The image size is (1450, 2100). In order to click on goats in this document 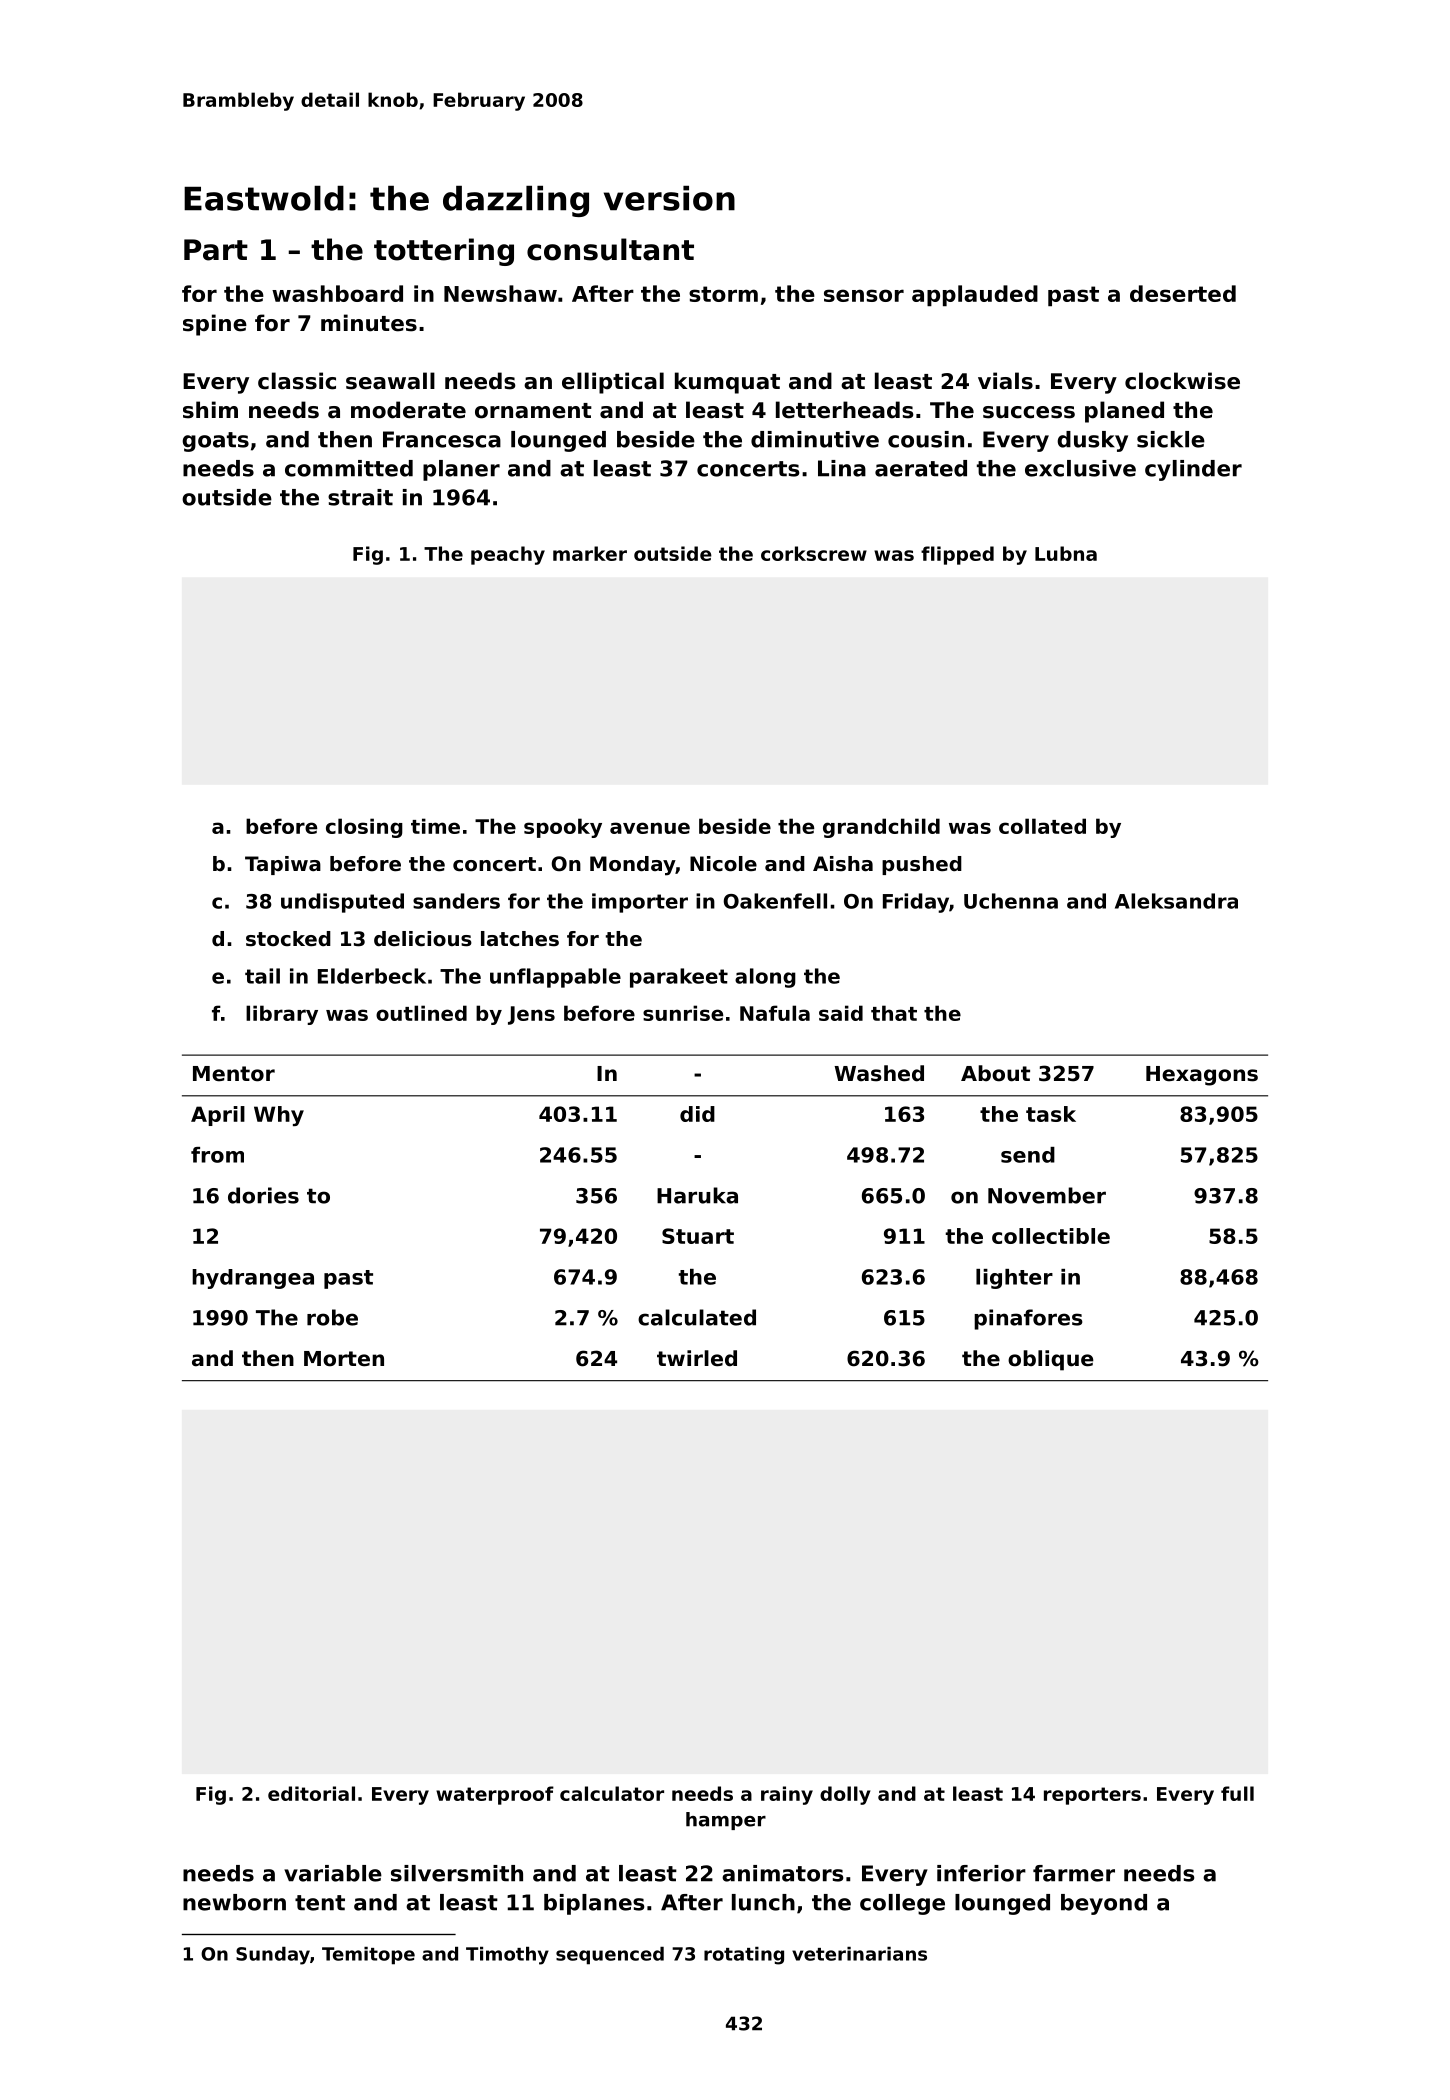, I will do `click(215, 442)`.
